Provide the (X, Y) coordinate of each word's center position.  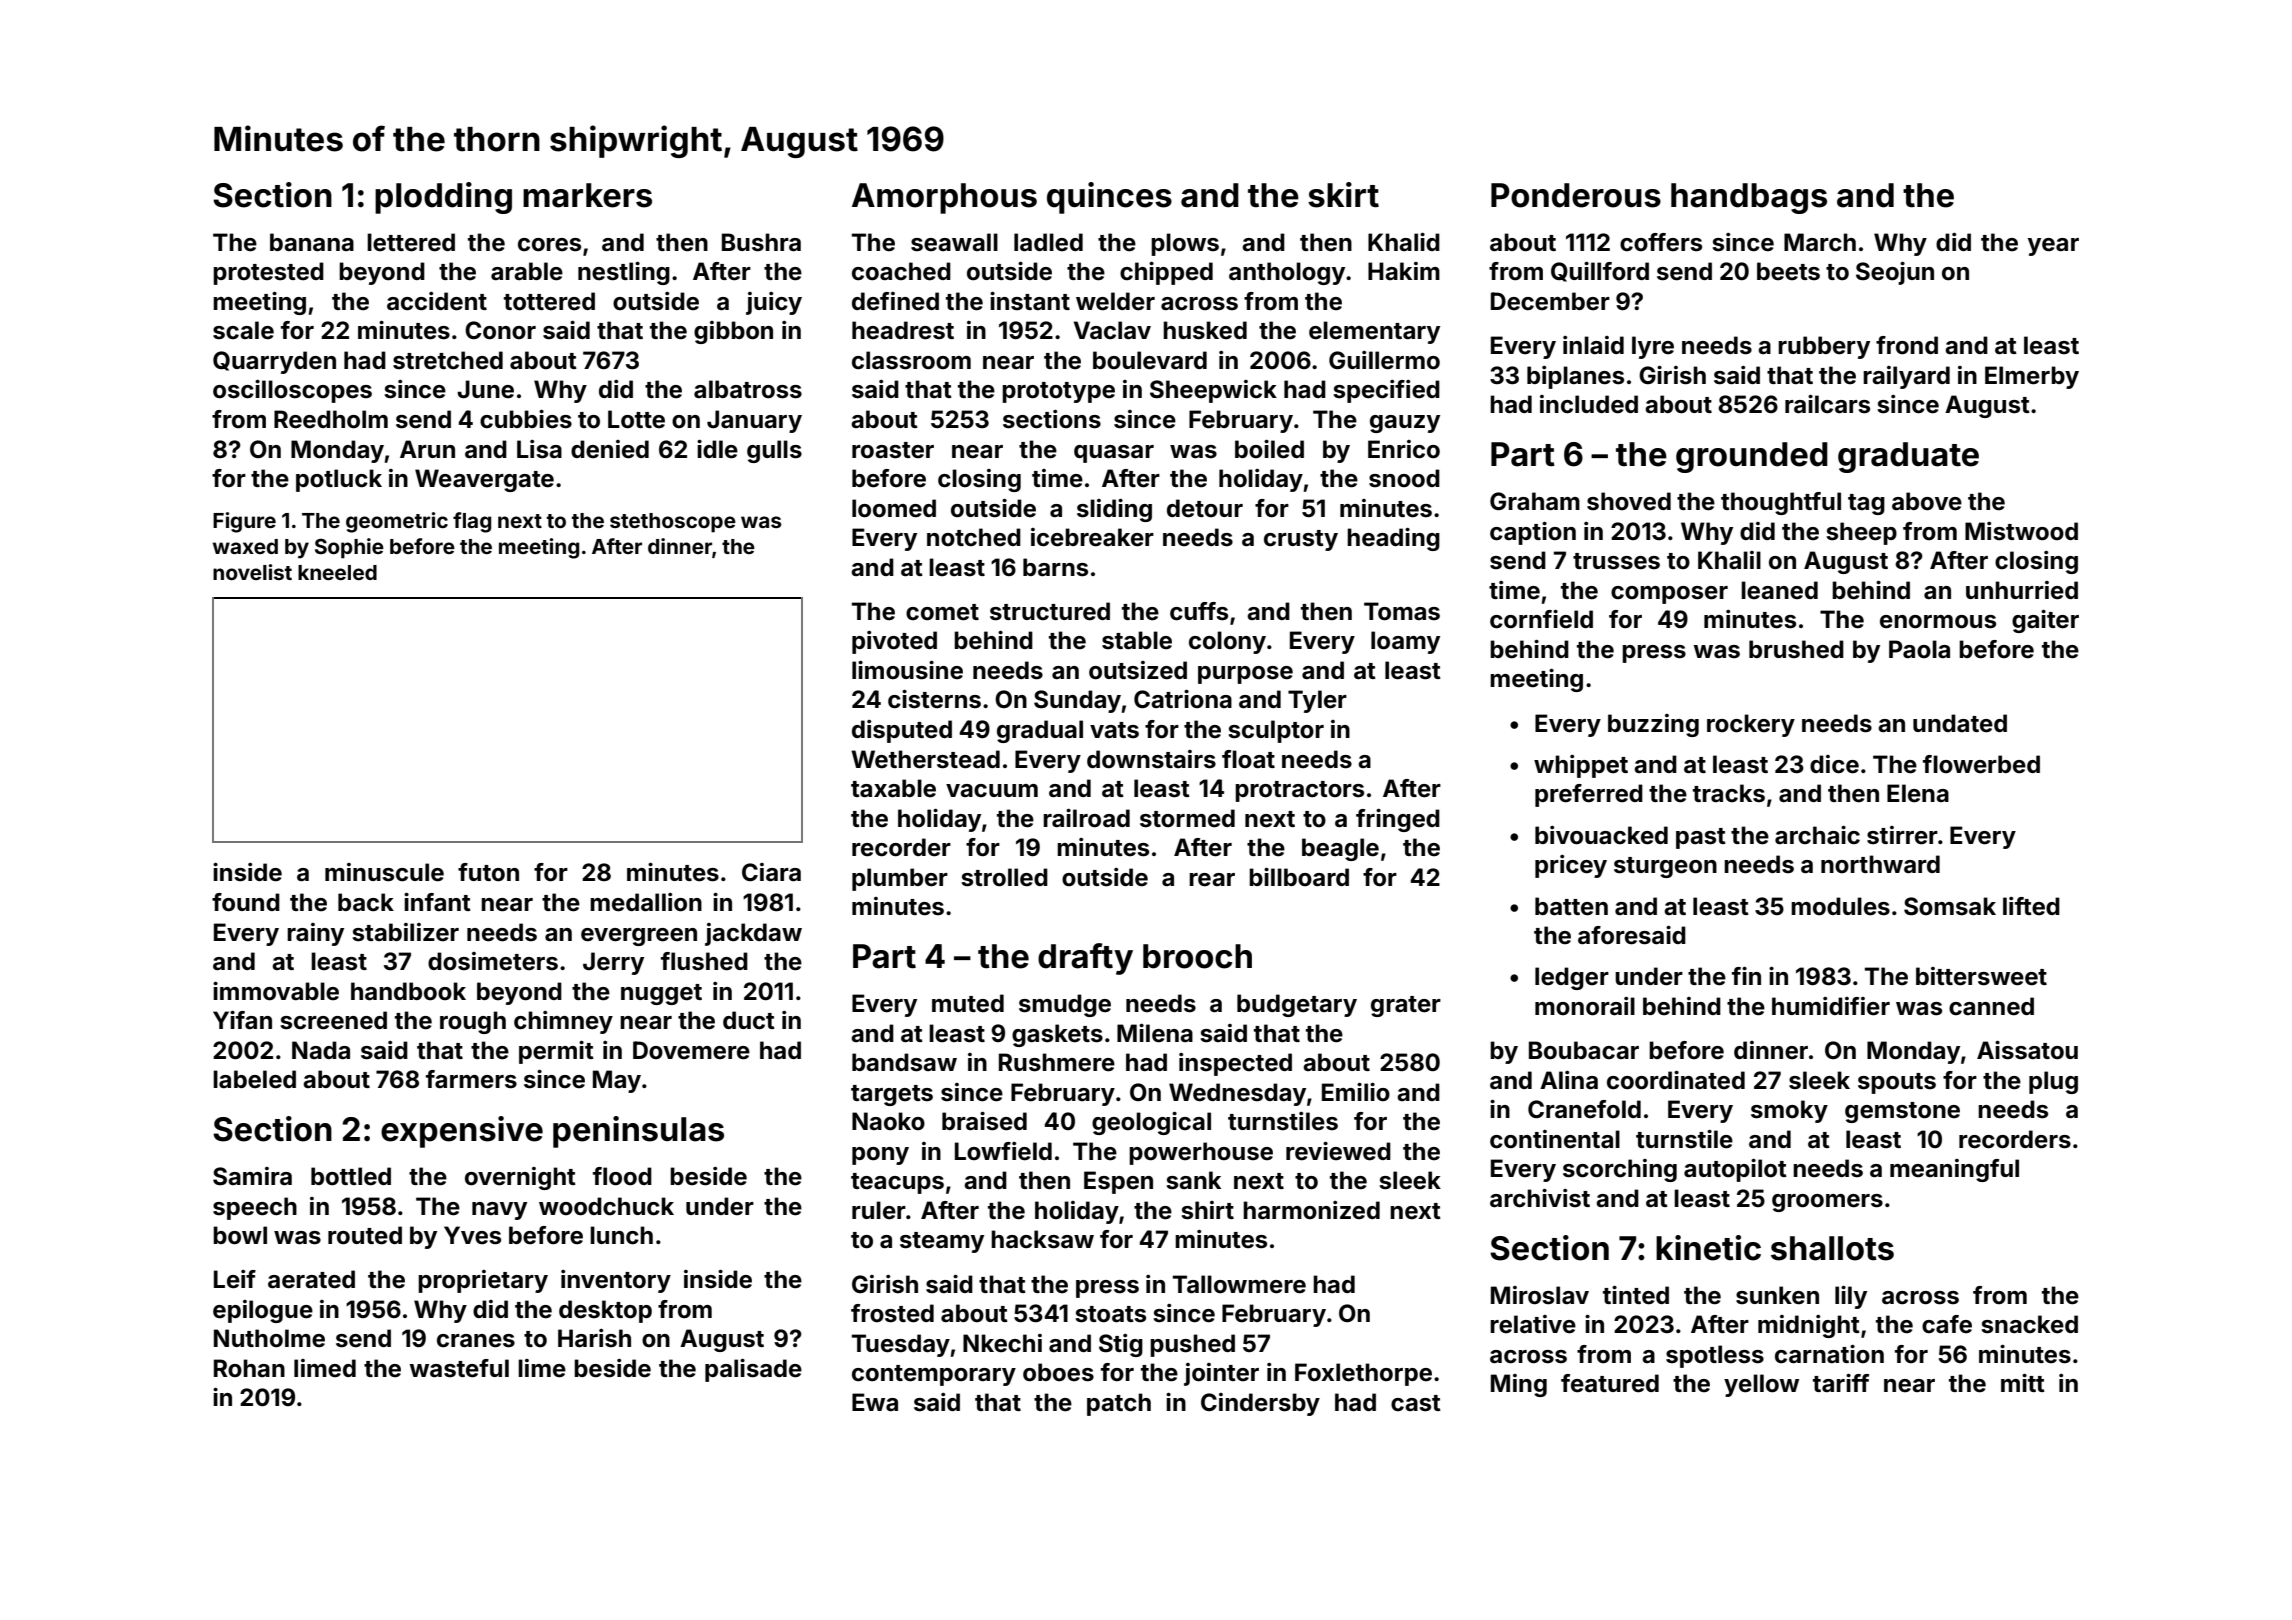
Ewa (875, 1402)
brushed (1796, 649)
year (2053, 247)
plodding (443, 198)
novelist (252, 572)
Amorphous (944, 198)
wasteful (459, 1368)
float (1248, 759)
